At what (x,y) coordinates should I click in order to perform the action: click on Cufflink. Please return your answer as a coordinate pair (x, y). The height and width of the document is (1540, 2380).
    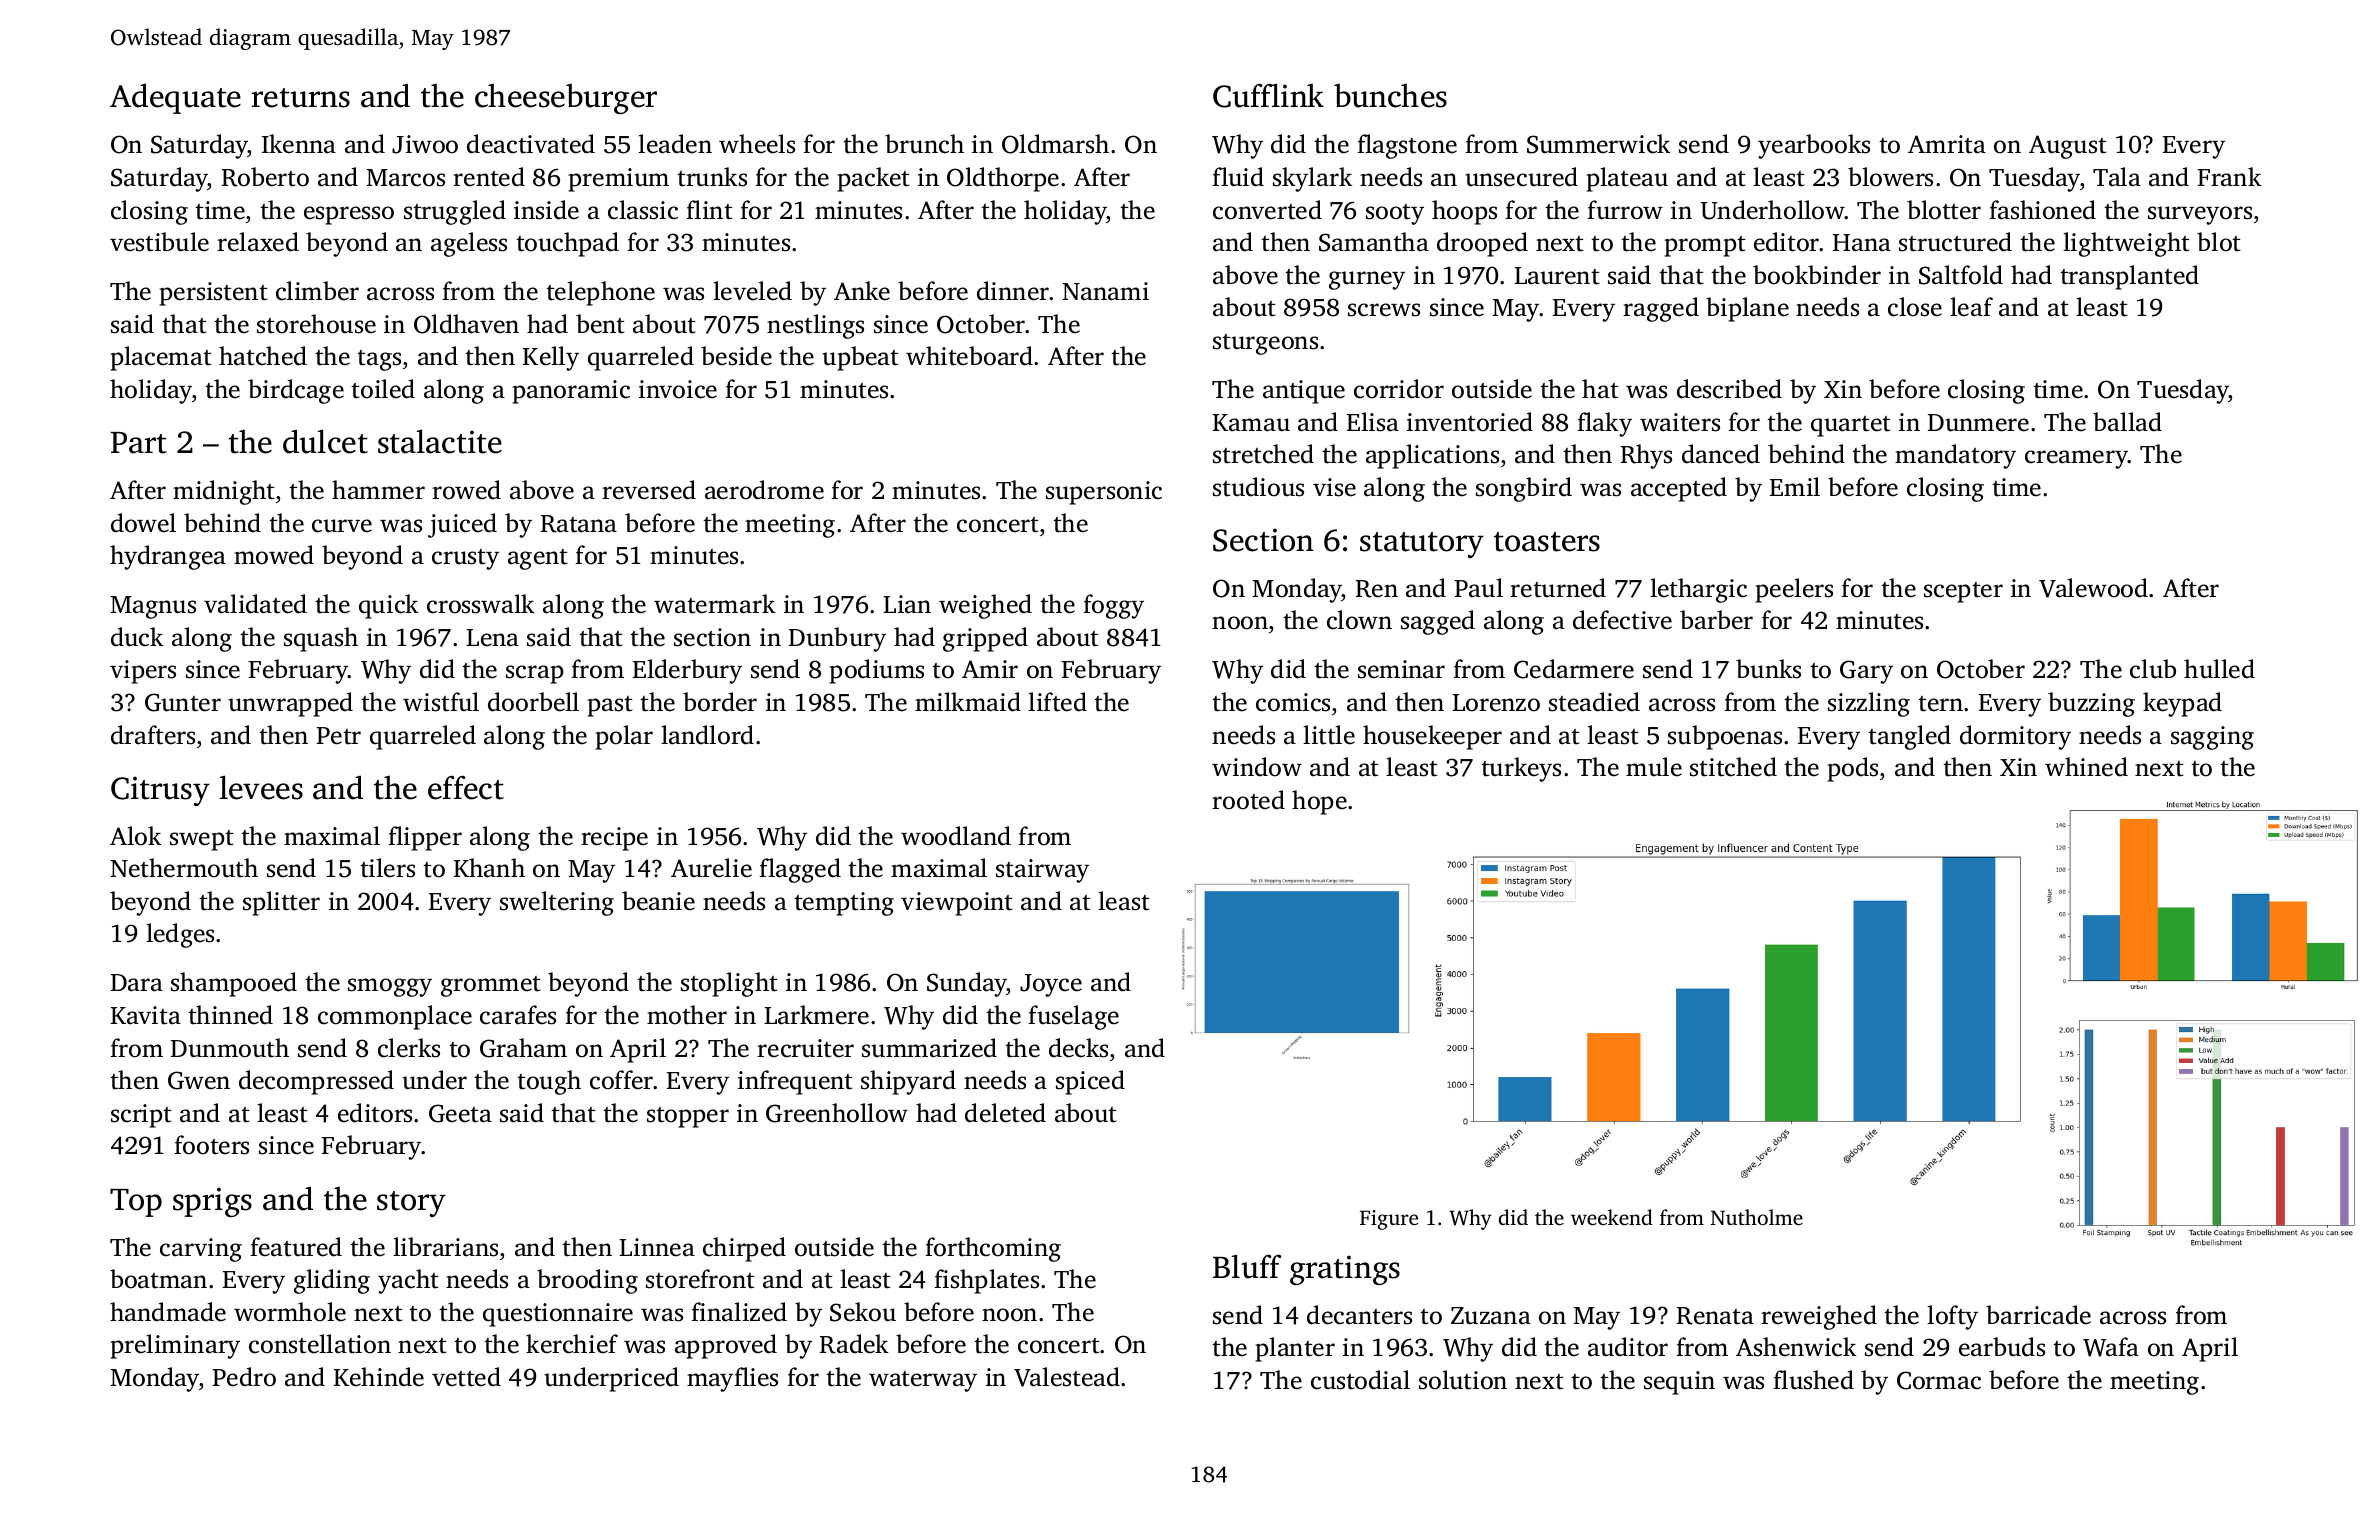
    Looking at the image, I should click on (1268, 95).
